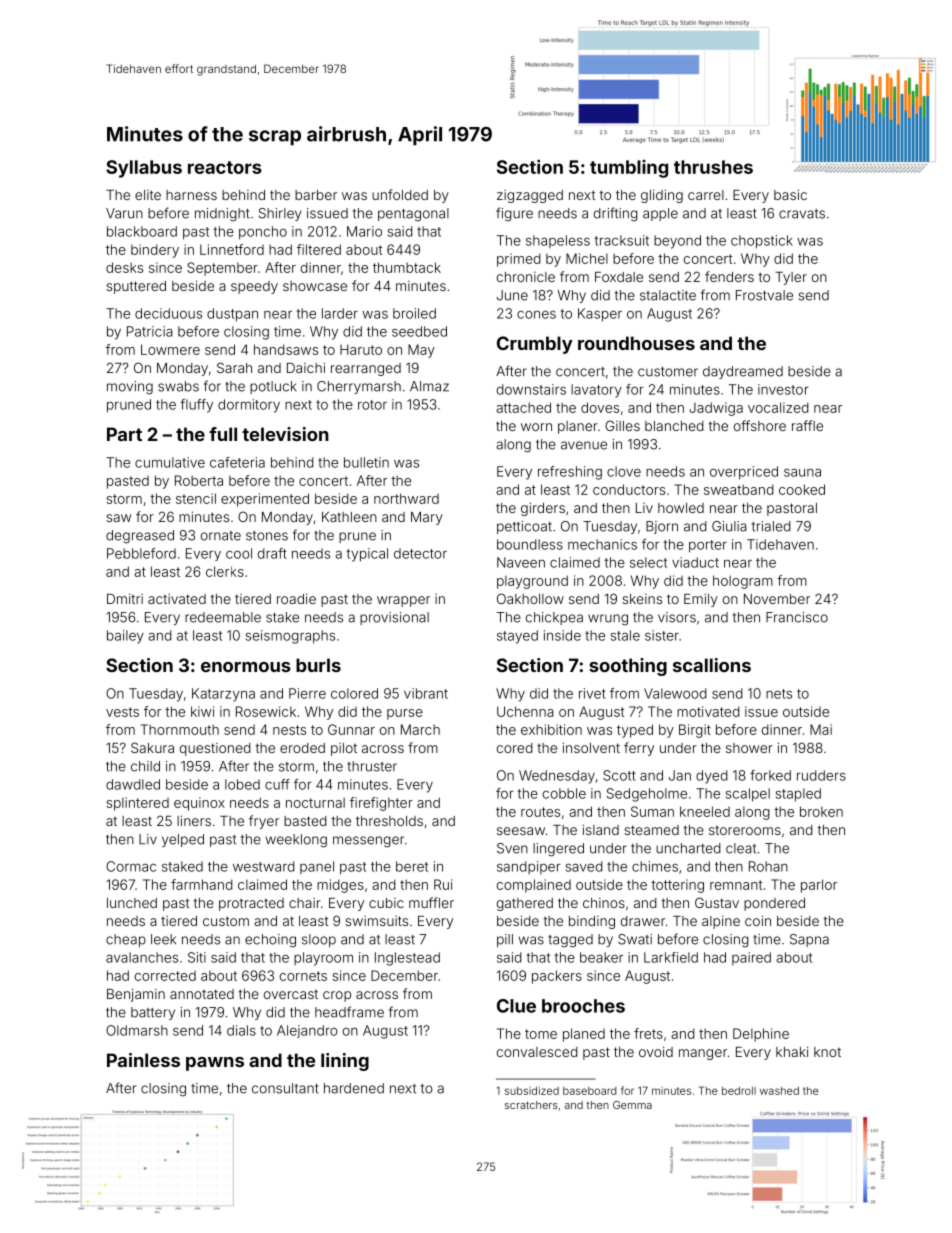 This screenshot has height=1233, width=952. What do you see at coordinates (144, 169) in the screenshot?
I see `Syllabus` at bounding box center [144, 169].
